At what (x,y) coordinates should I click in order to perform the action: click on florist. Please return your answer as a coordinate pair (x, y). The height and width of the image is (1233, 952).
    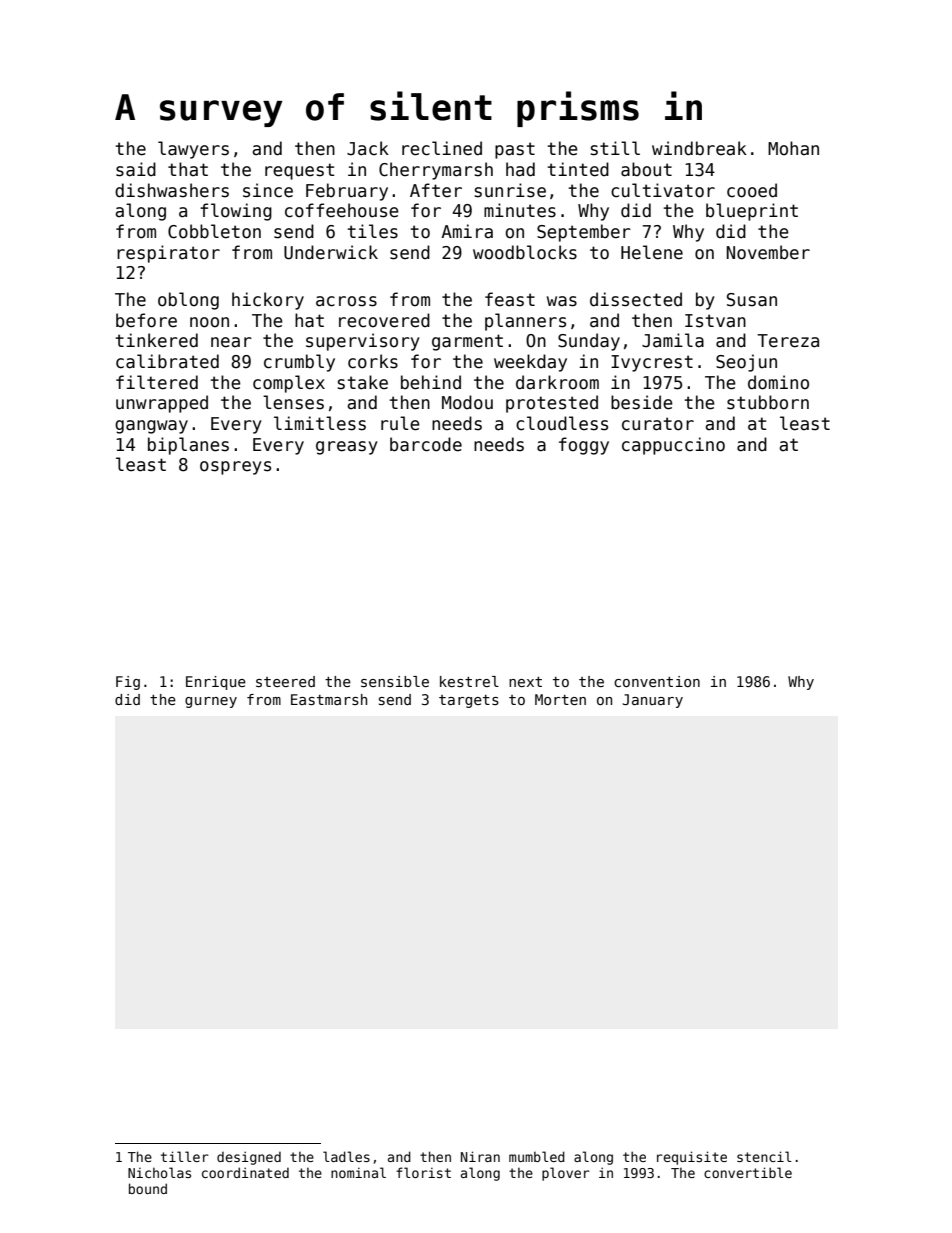
    Looking at the image, I should click on (423, 1172).
